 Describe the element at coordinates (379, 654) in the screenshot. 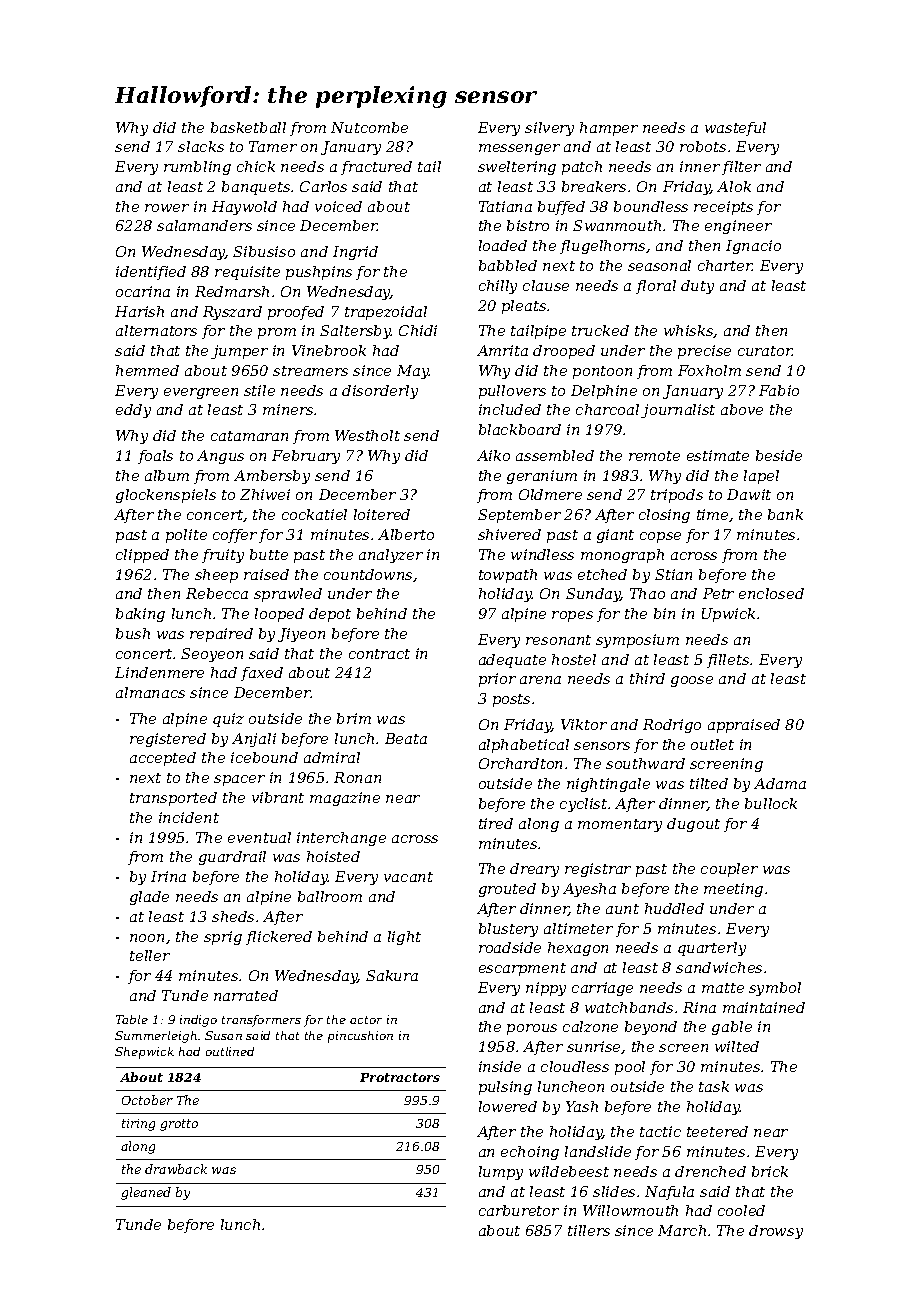

I see `contract` at that location.
